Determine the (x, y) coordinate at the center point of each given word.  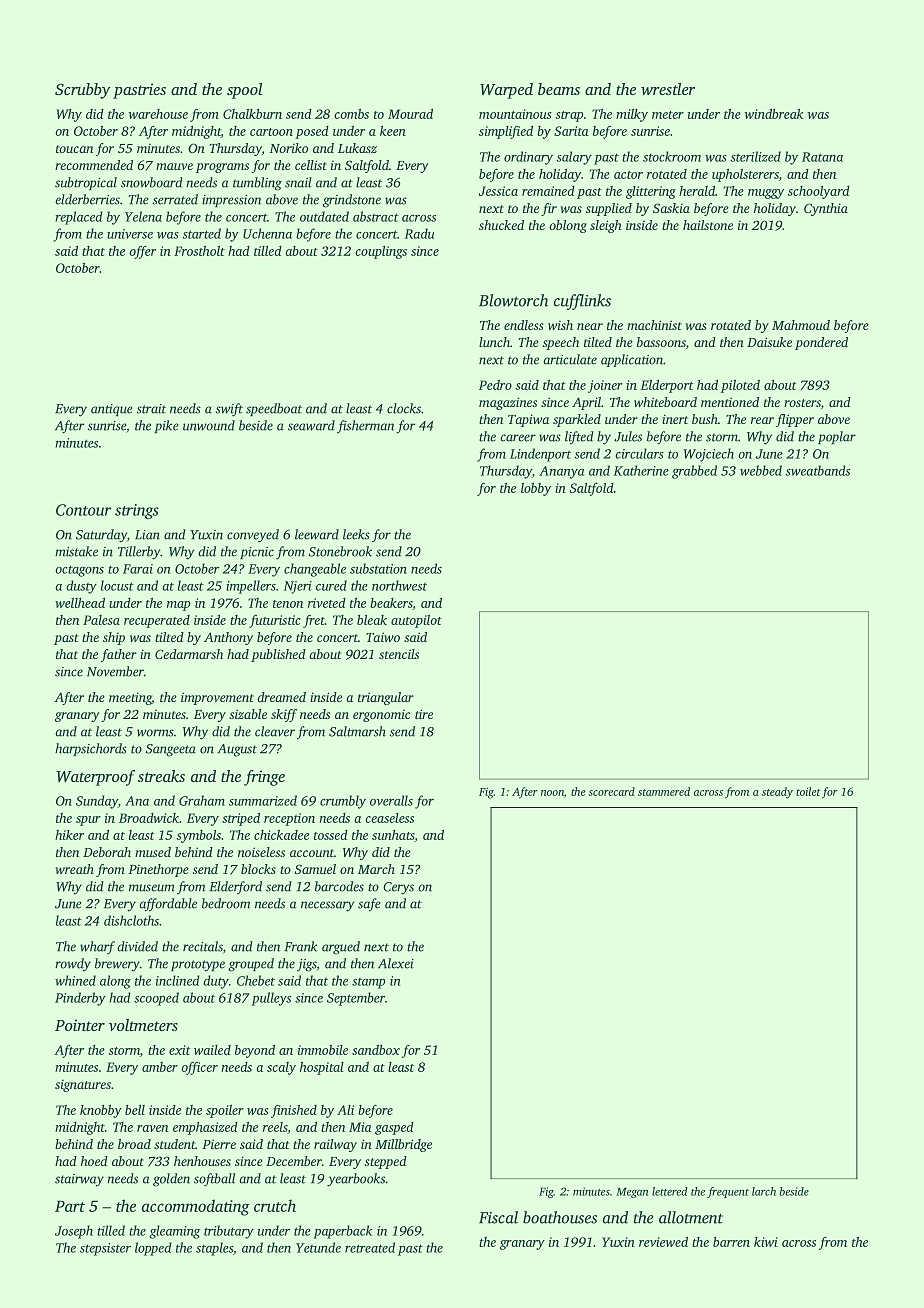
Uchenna (267, 233)
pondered (821, 343)
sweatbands (817, 470)
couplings (381, 252)
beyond (255, 1051)
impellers (251, 587)
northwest (399, 585)
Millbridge (403, 1145)
